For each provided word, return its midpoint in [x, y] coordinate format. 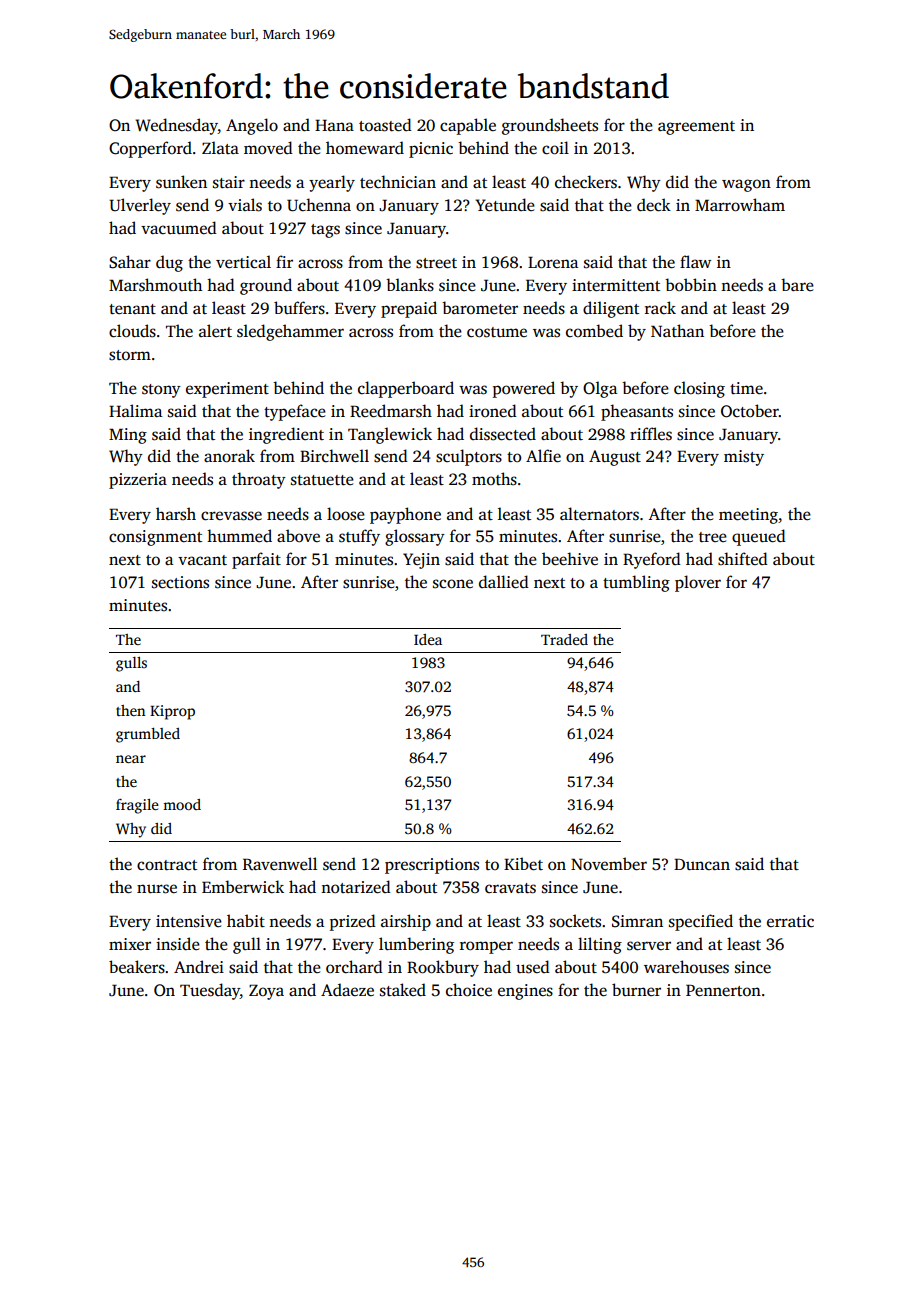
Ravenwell [280, 863]
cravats [510, 888]
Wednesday [176, 126]
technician [398, 182]
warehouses [686, 967]
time [746, 388]
